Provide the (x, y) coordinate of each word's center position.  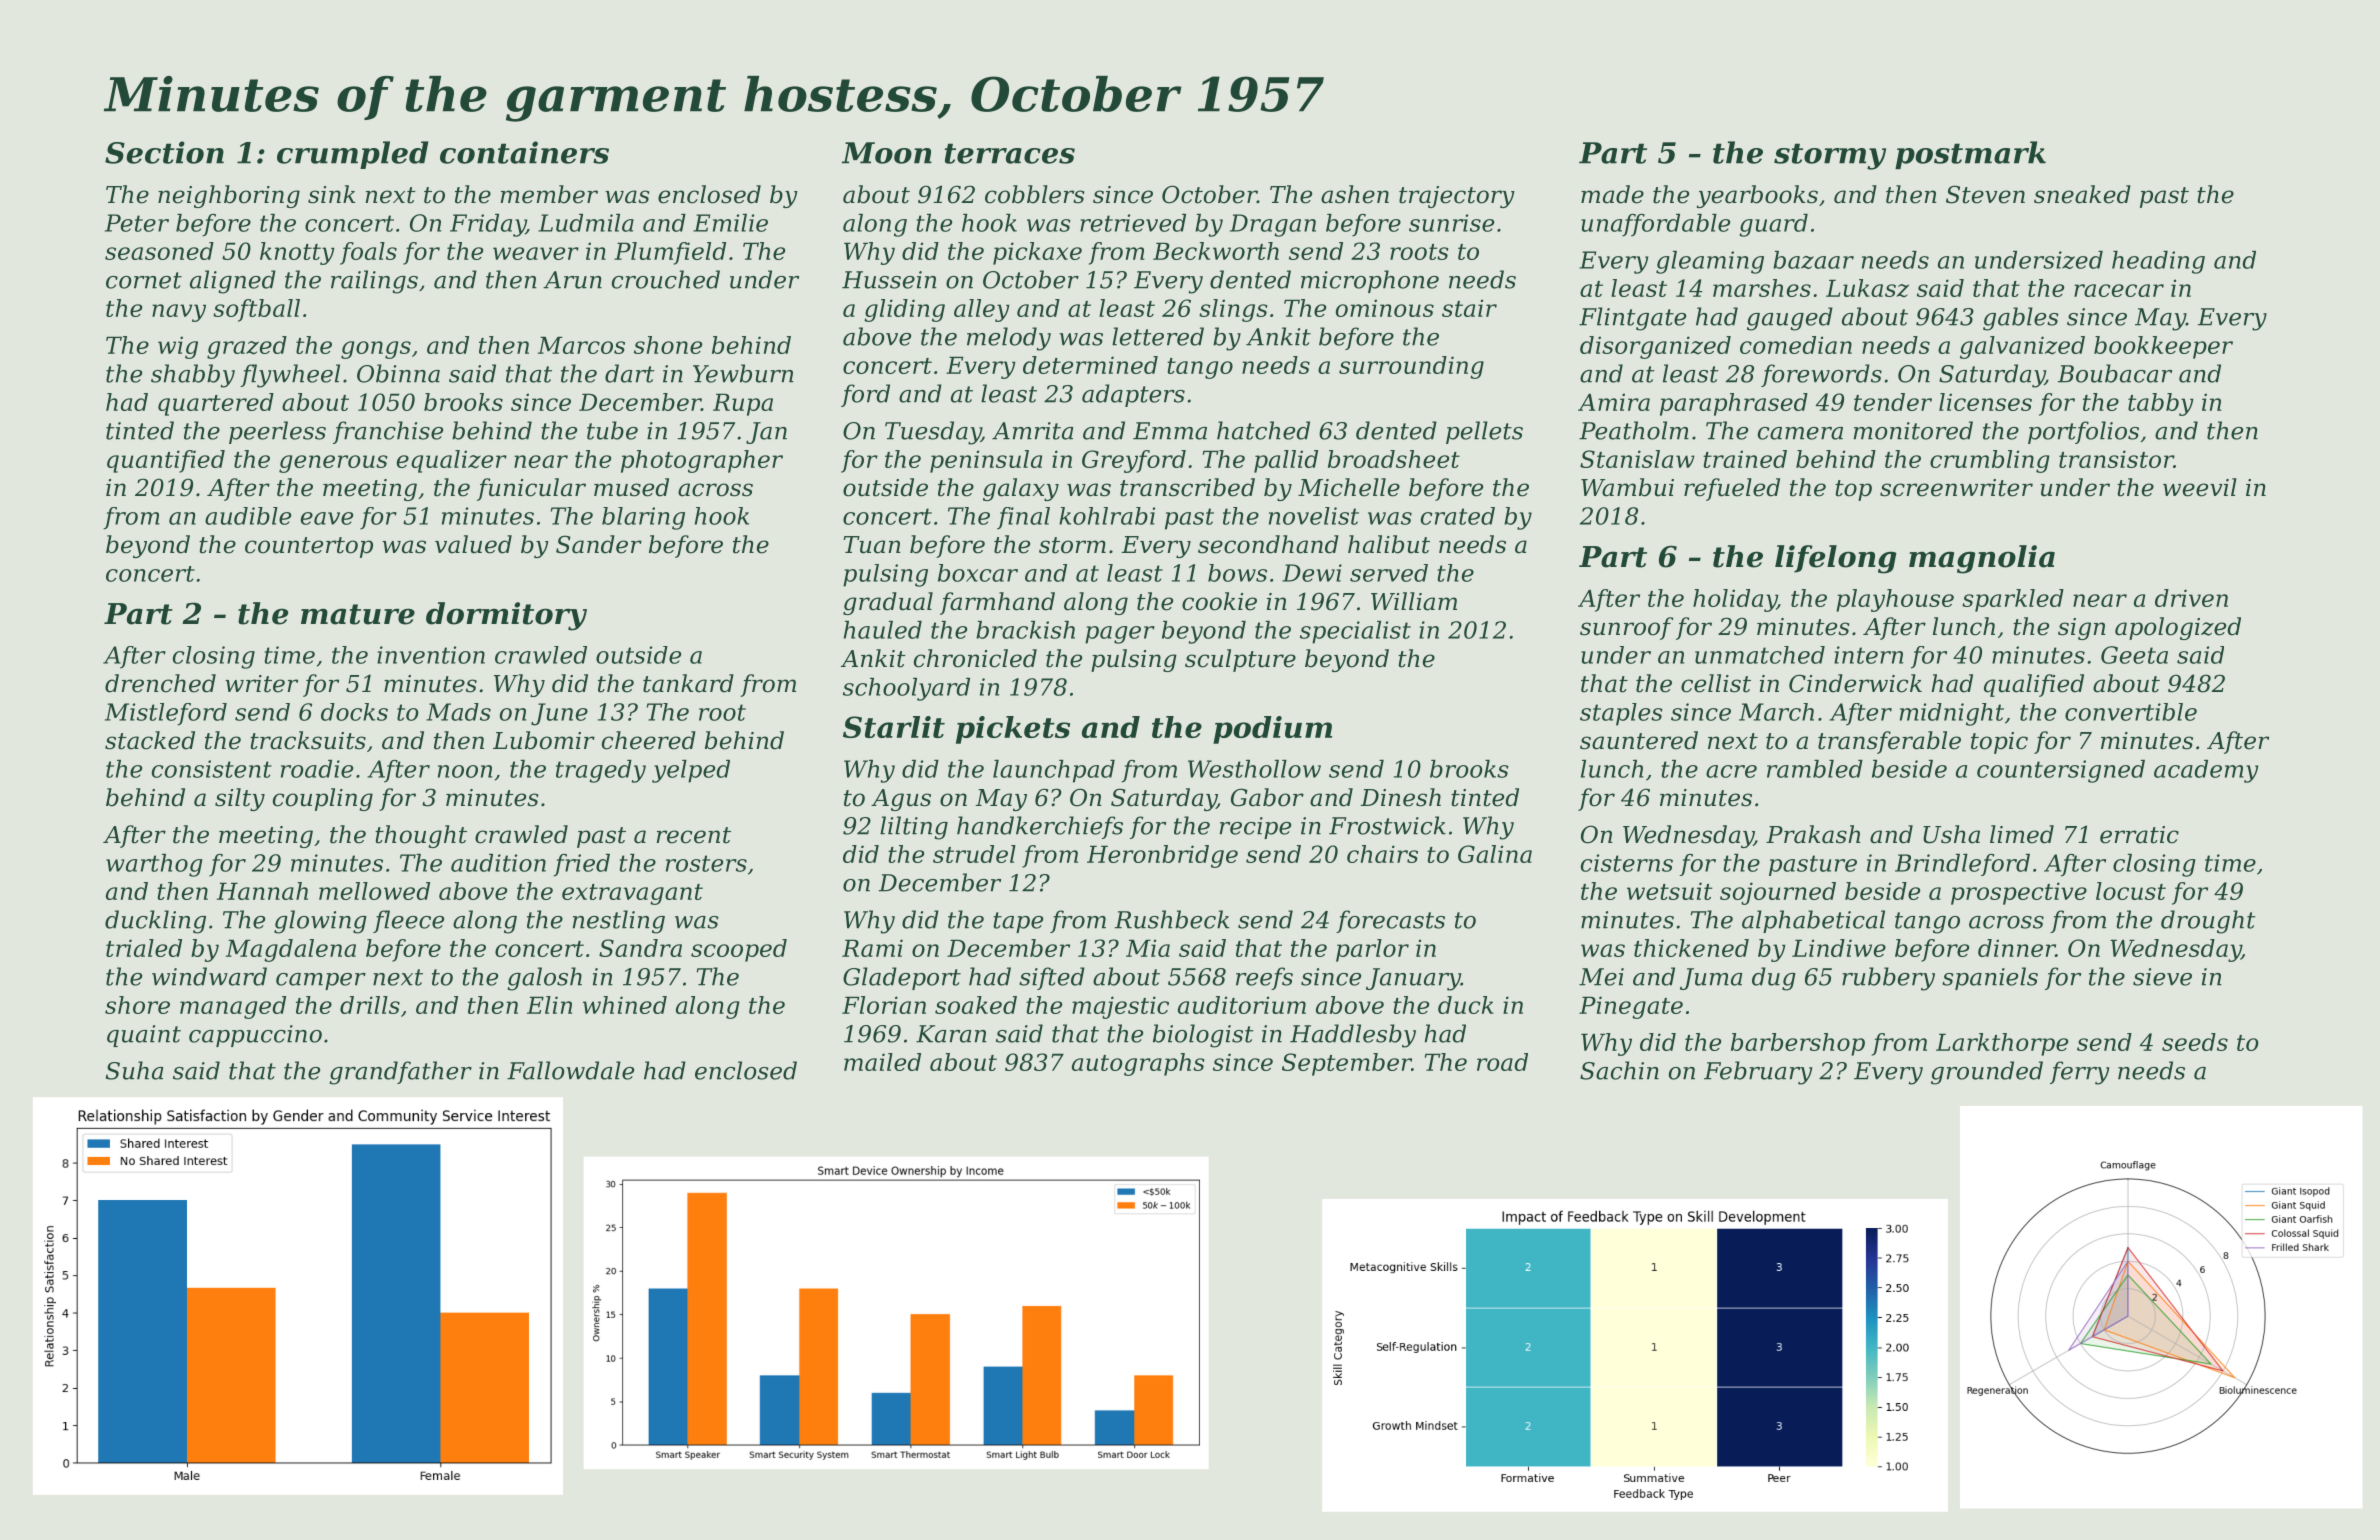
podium (1272, 730)
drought (2208, 922)
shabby (193, 376)
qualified (2034, 685)
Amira (1614, 402)
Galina (1495, 854)
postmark (1970, 155)
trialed (144, 948)
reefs (1264, 978)
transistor (2116, 459)
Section (164, 152)
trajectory (1457, 197)
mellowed (374, 891)
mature (358, 614)
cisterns (1627, 863)
